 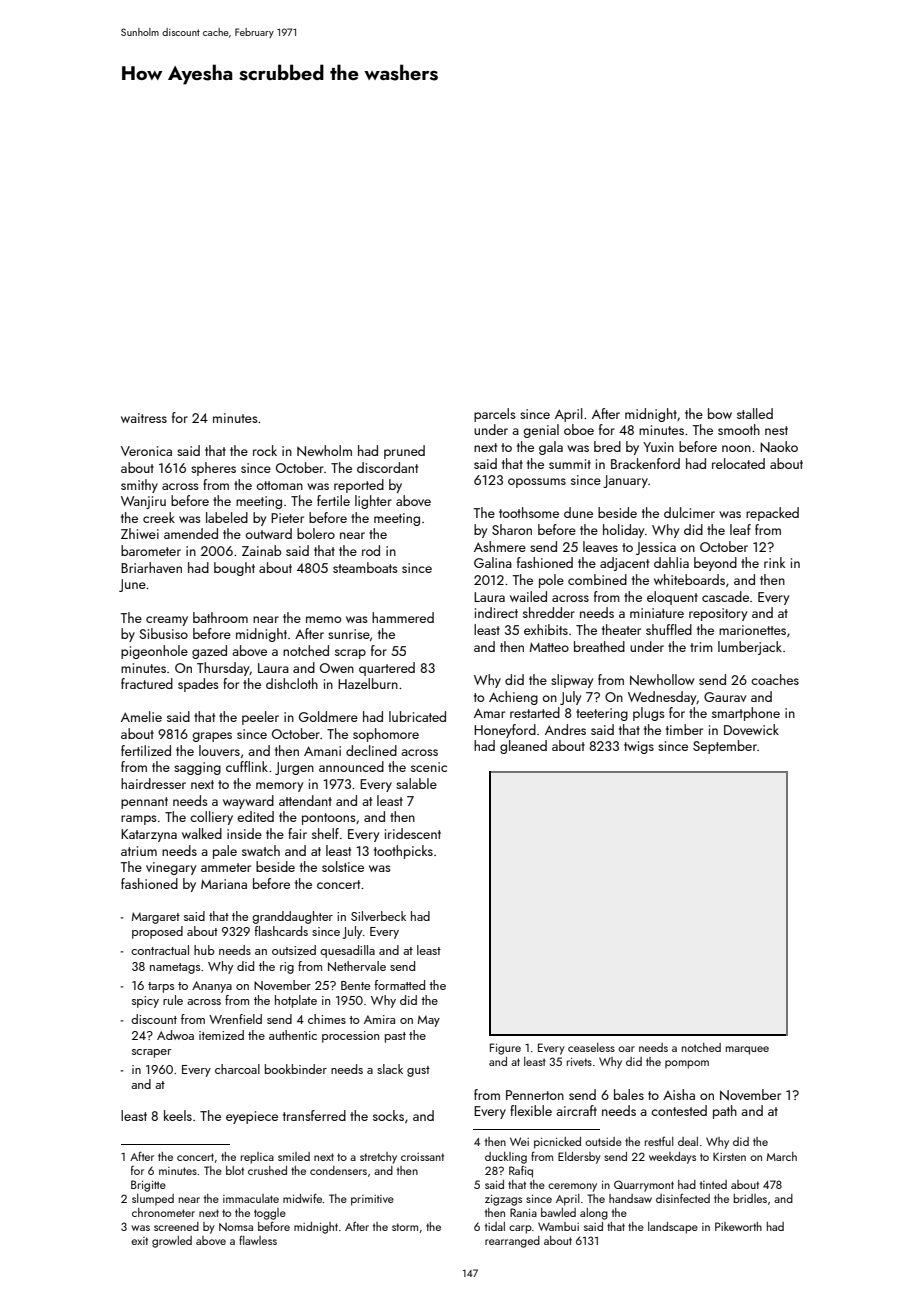 I want to click on parcels, so click(x=495, y=415).
